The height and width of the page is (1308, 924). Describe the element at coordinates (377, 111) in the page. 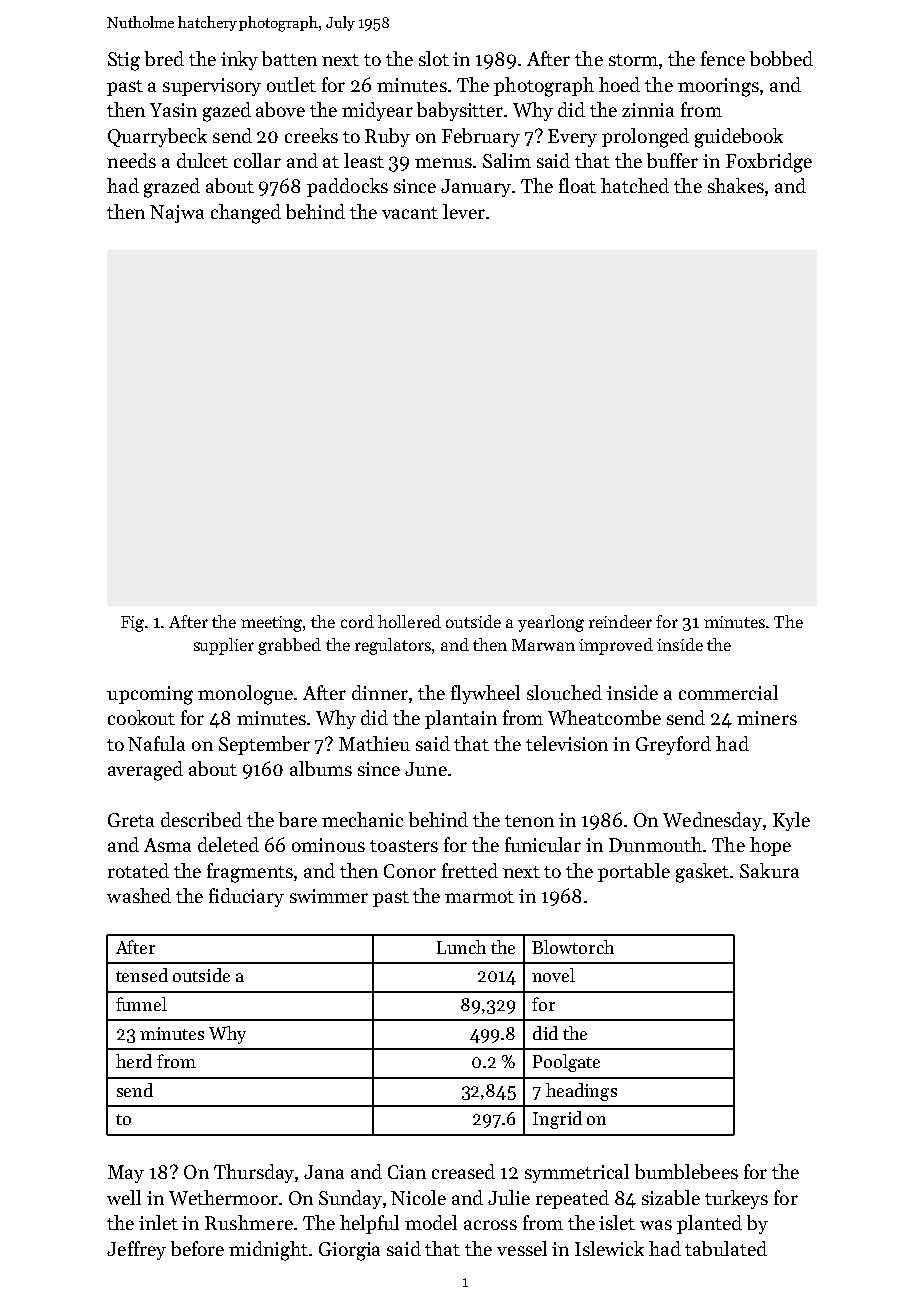

I see `midyear` at that location.
